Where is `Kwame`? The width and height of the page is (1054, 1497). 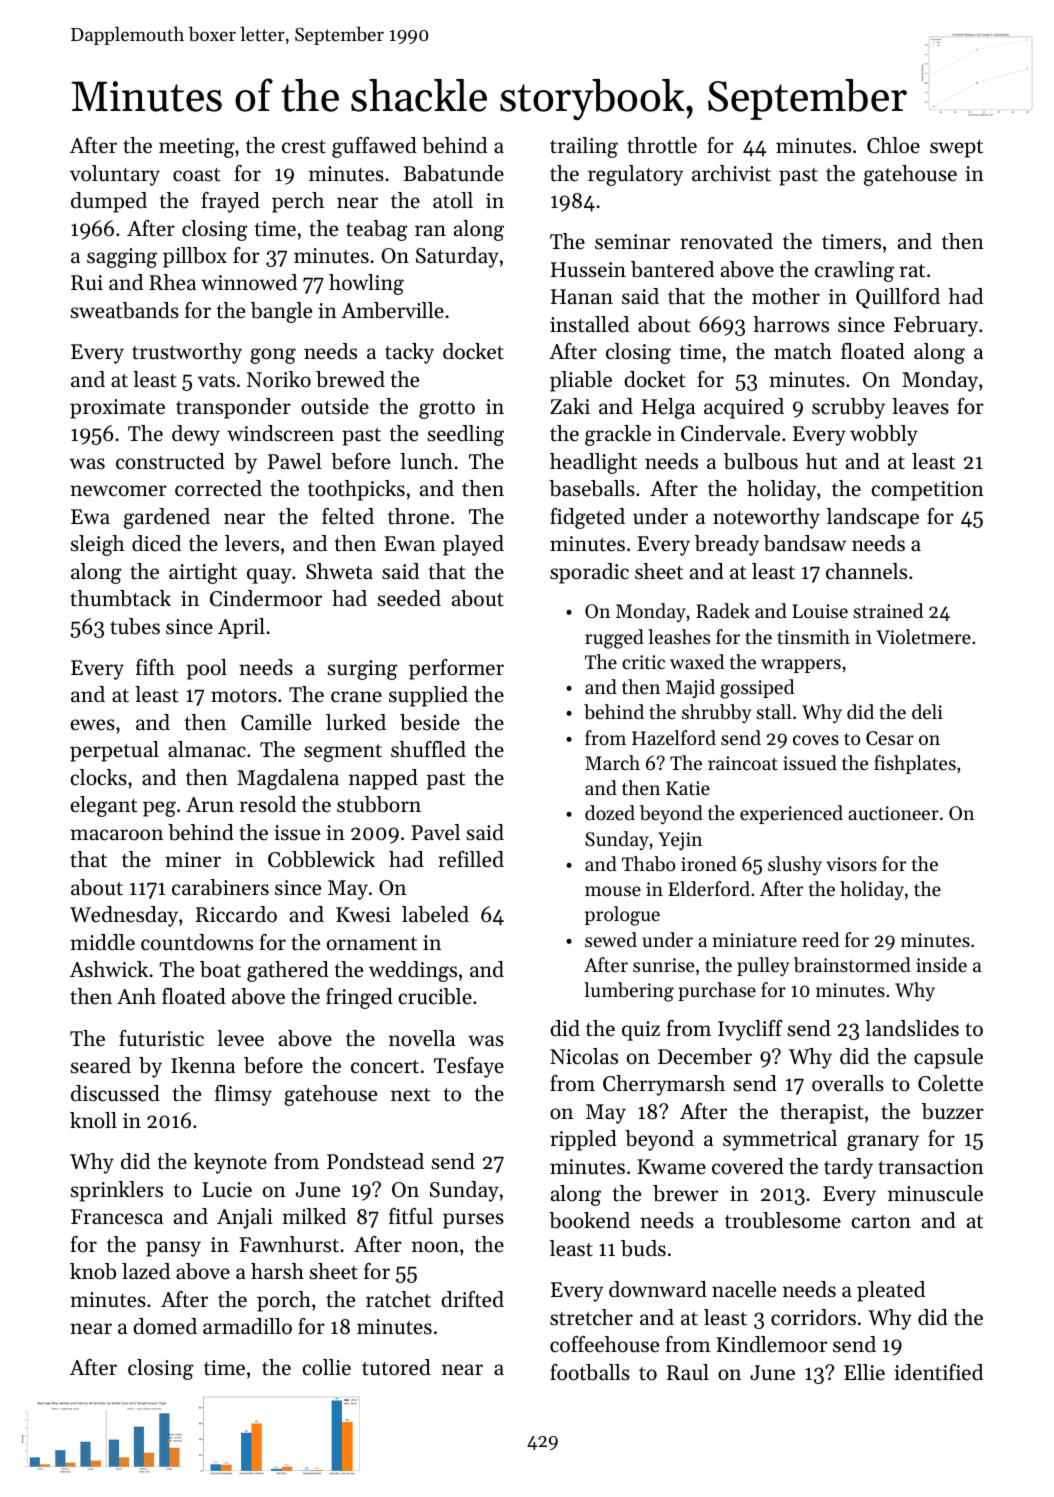 Kwame is located at coordinates (671, 1167).
